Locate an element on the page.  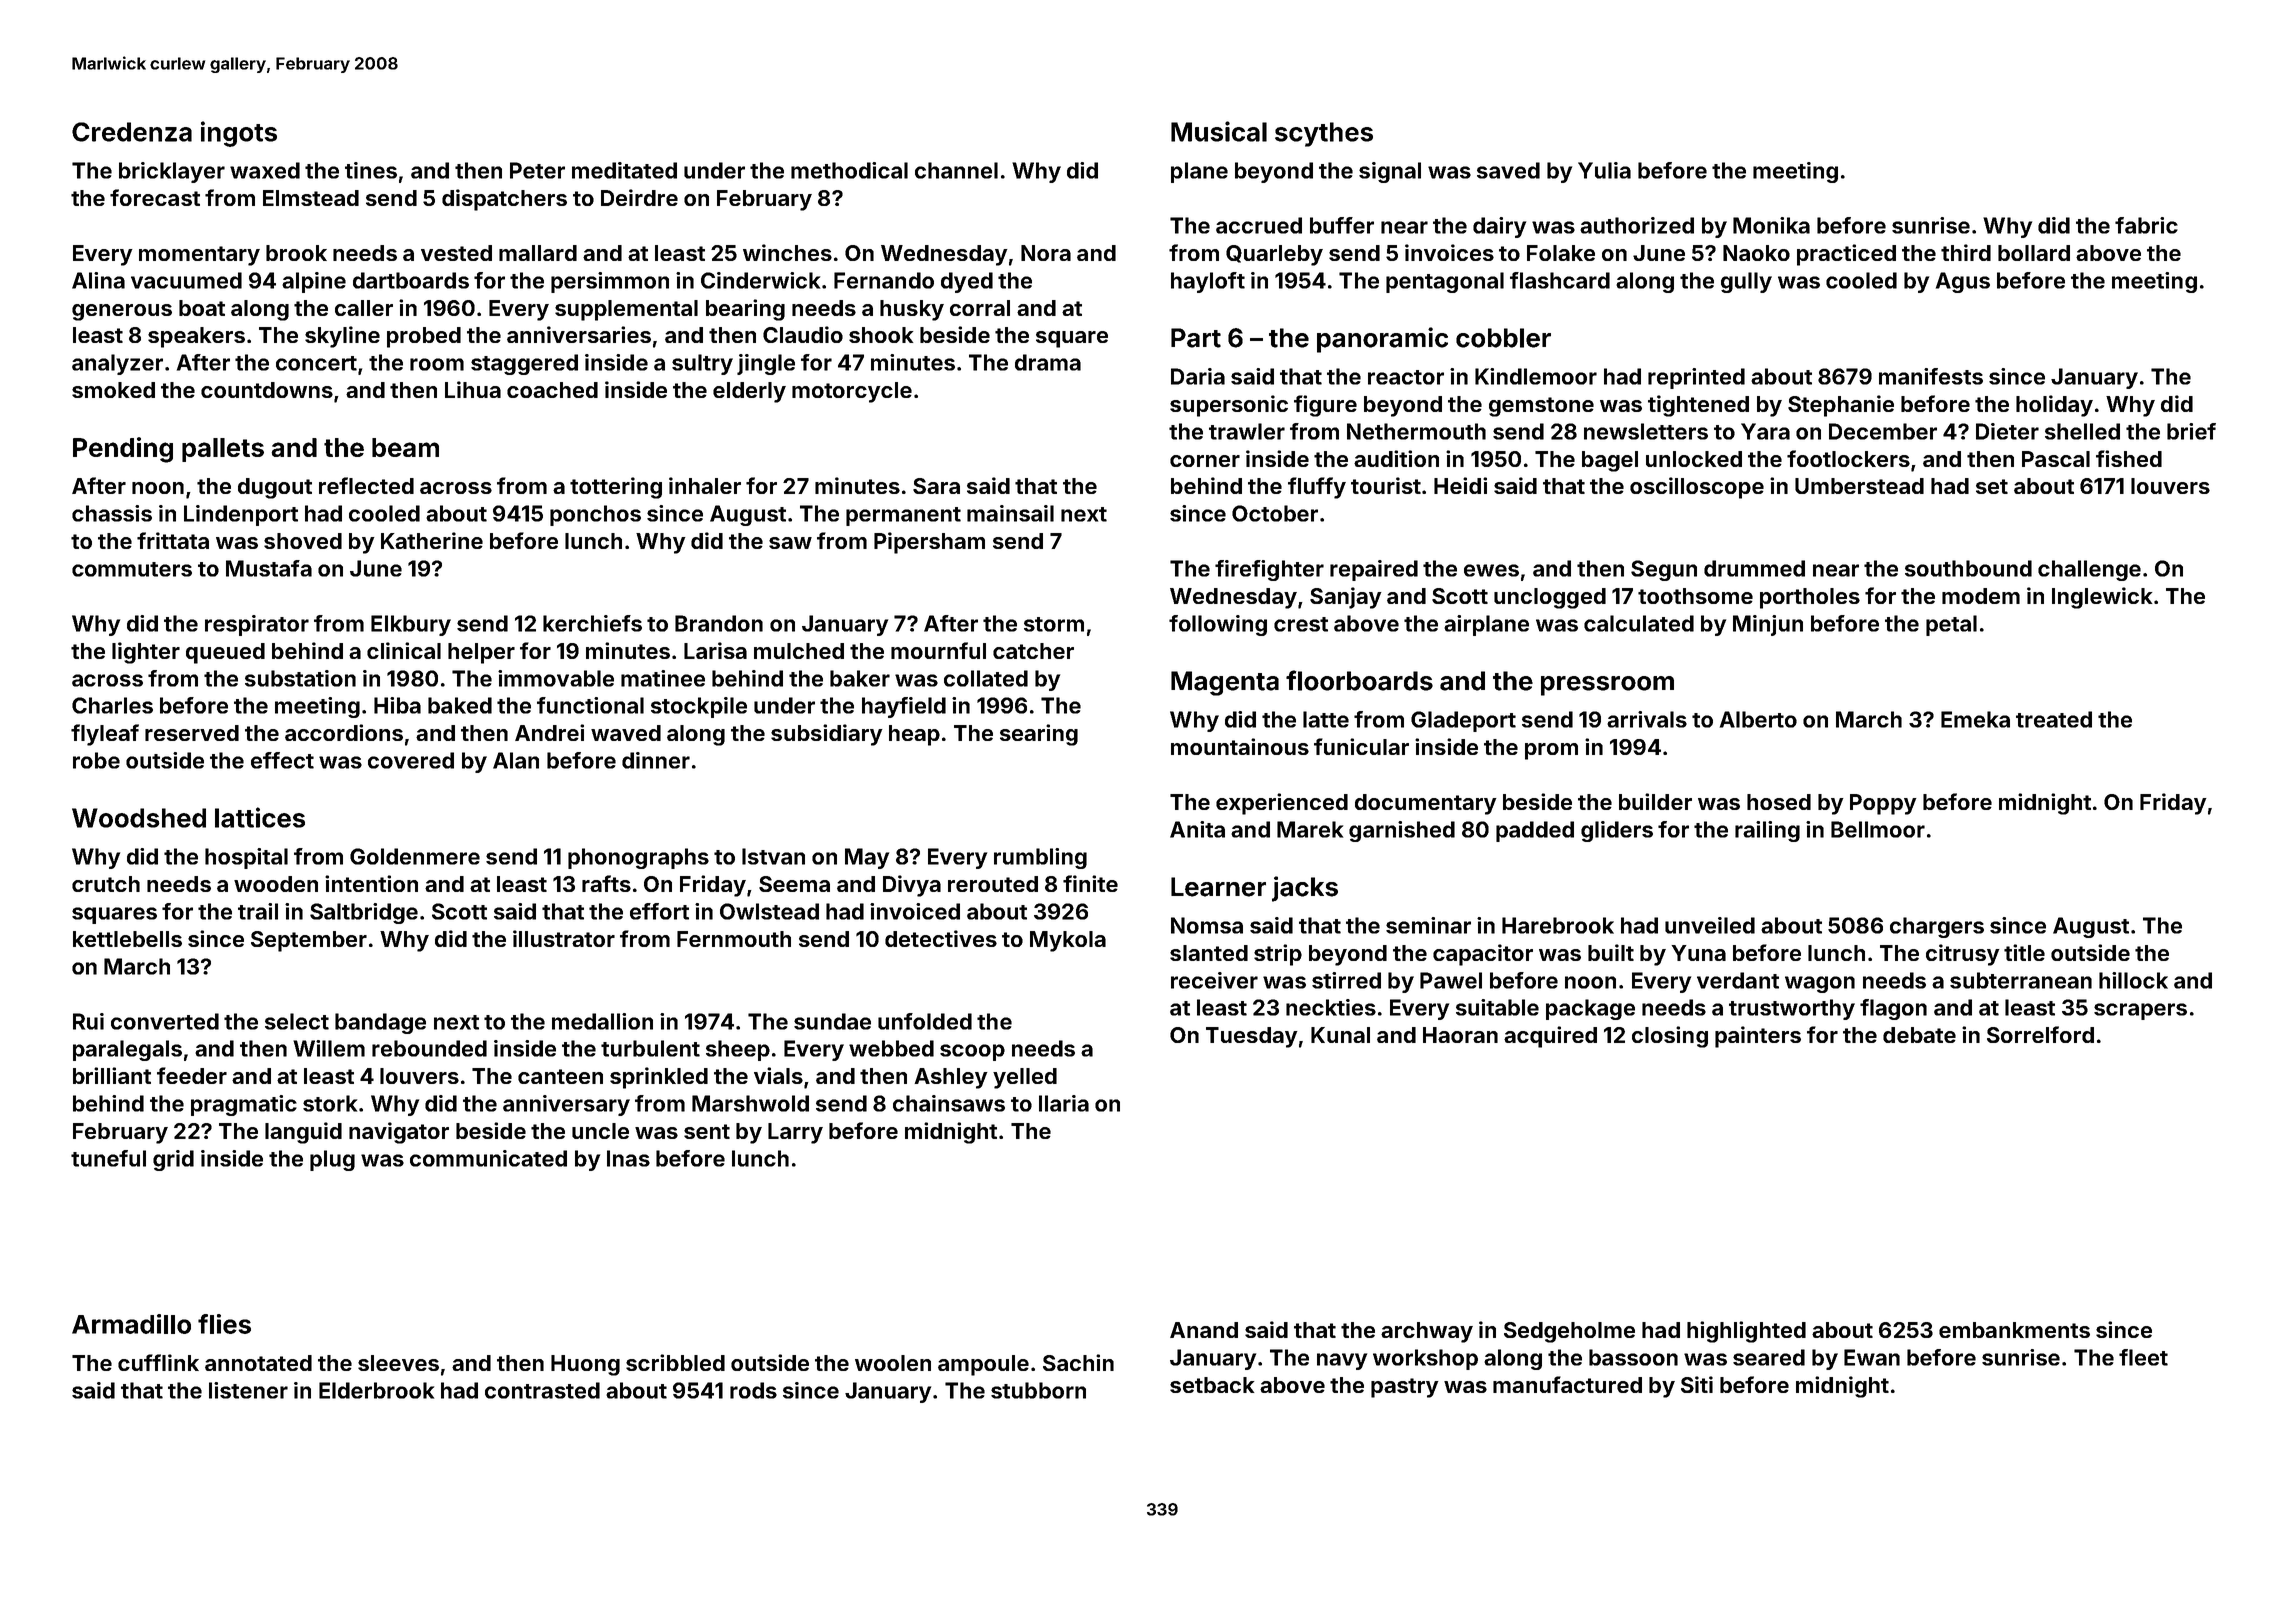
Yulia is located at coordinates (1604, 170).
